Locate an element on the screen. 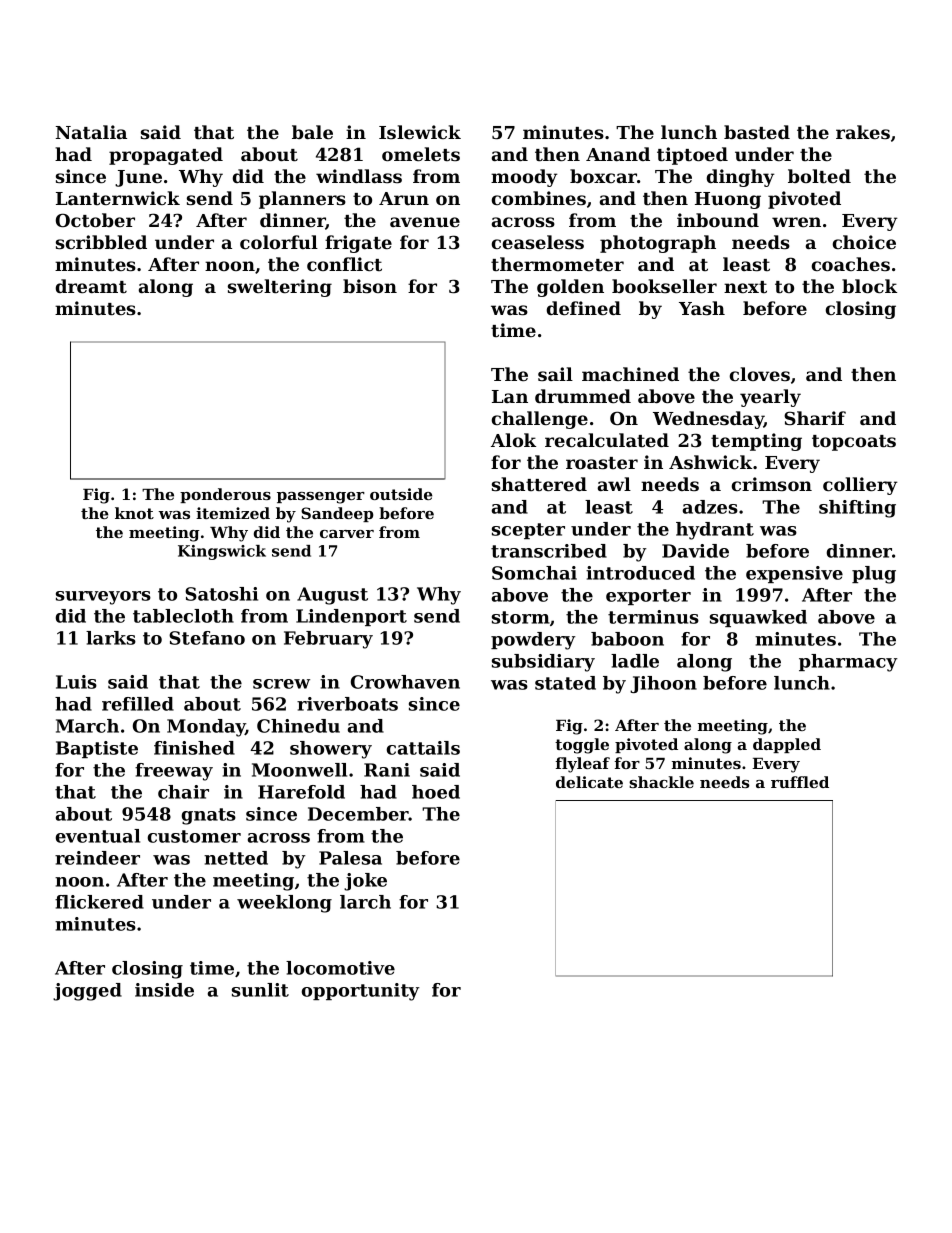 The height and width of the screenshot is (1233, 952). locomotive is located at coordinates (340, 968).
